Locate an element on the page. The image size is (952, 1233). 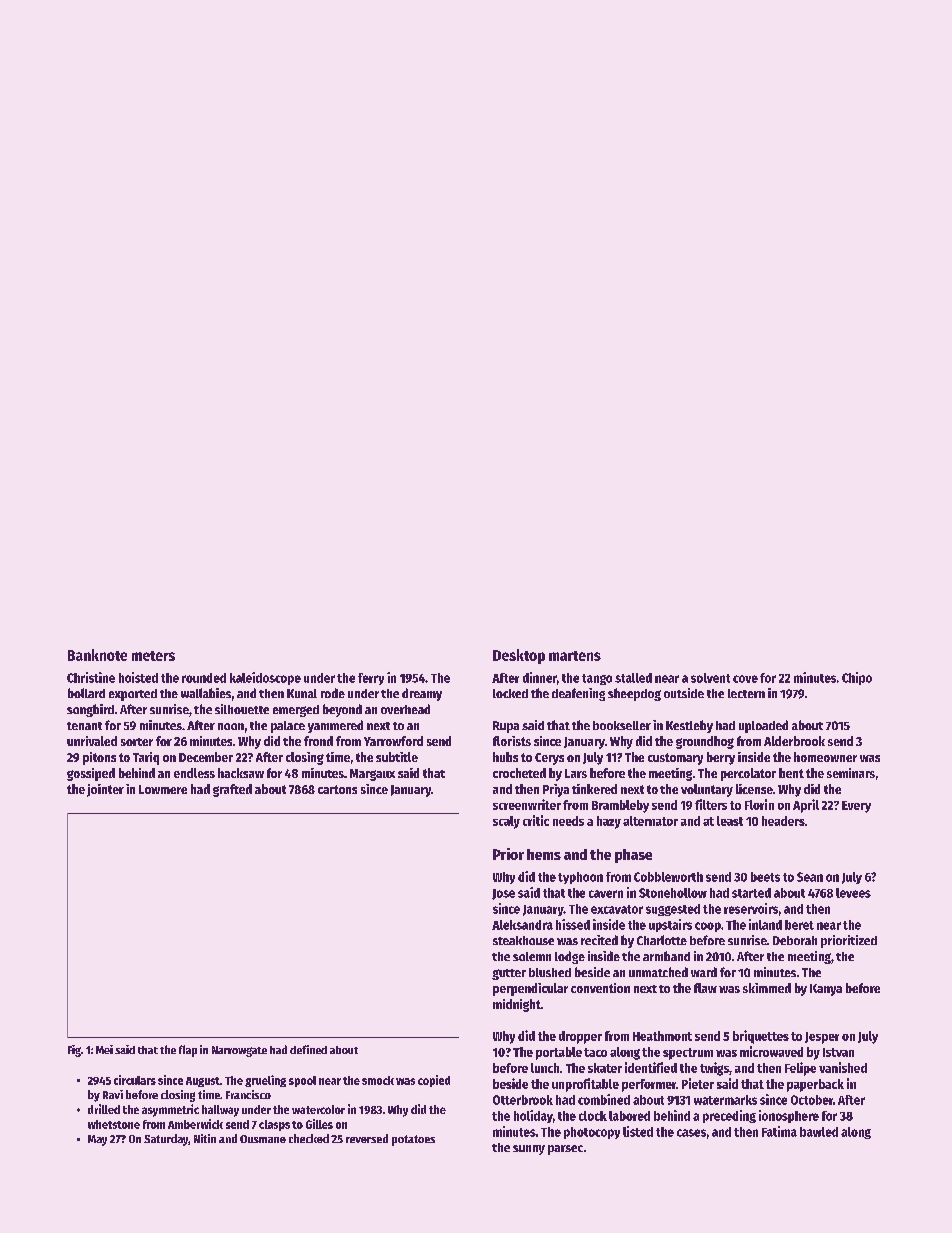
Alderbrook is located at coordinates (794, 741).
